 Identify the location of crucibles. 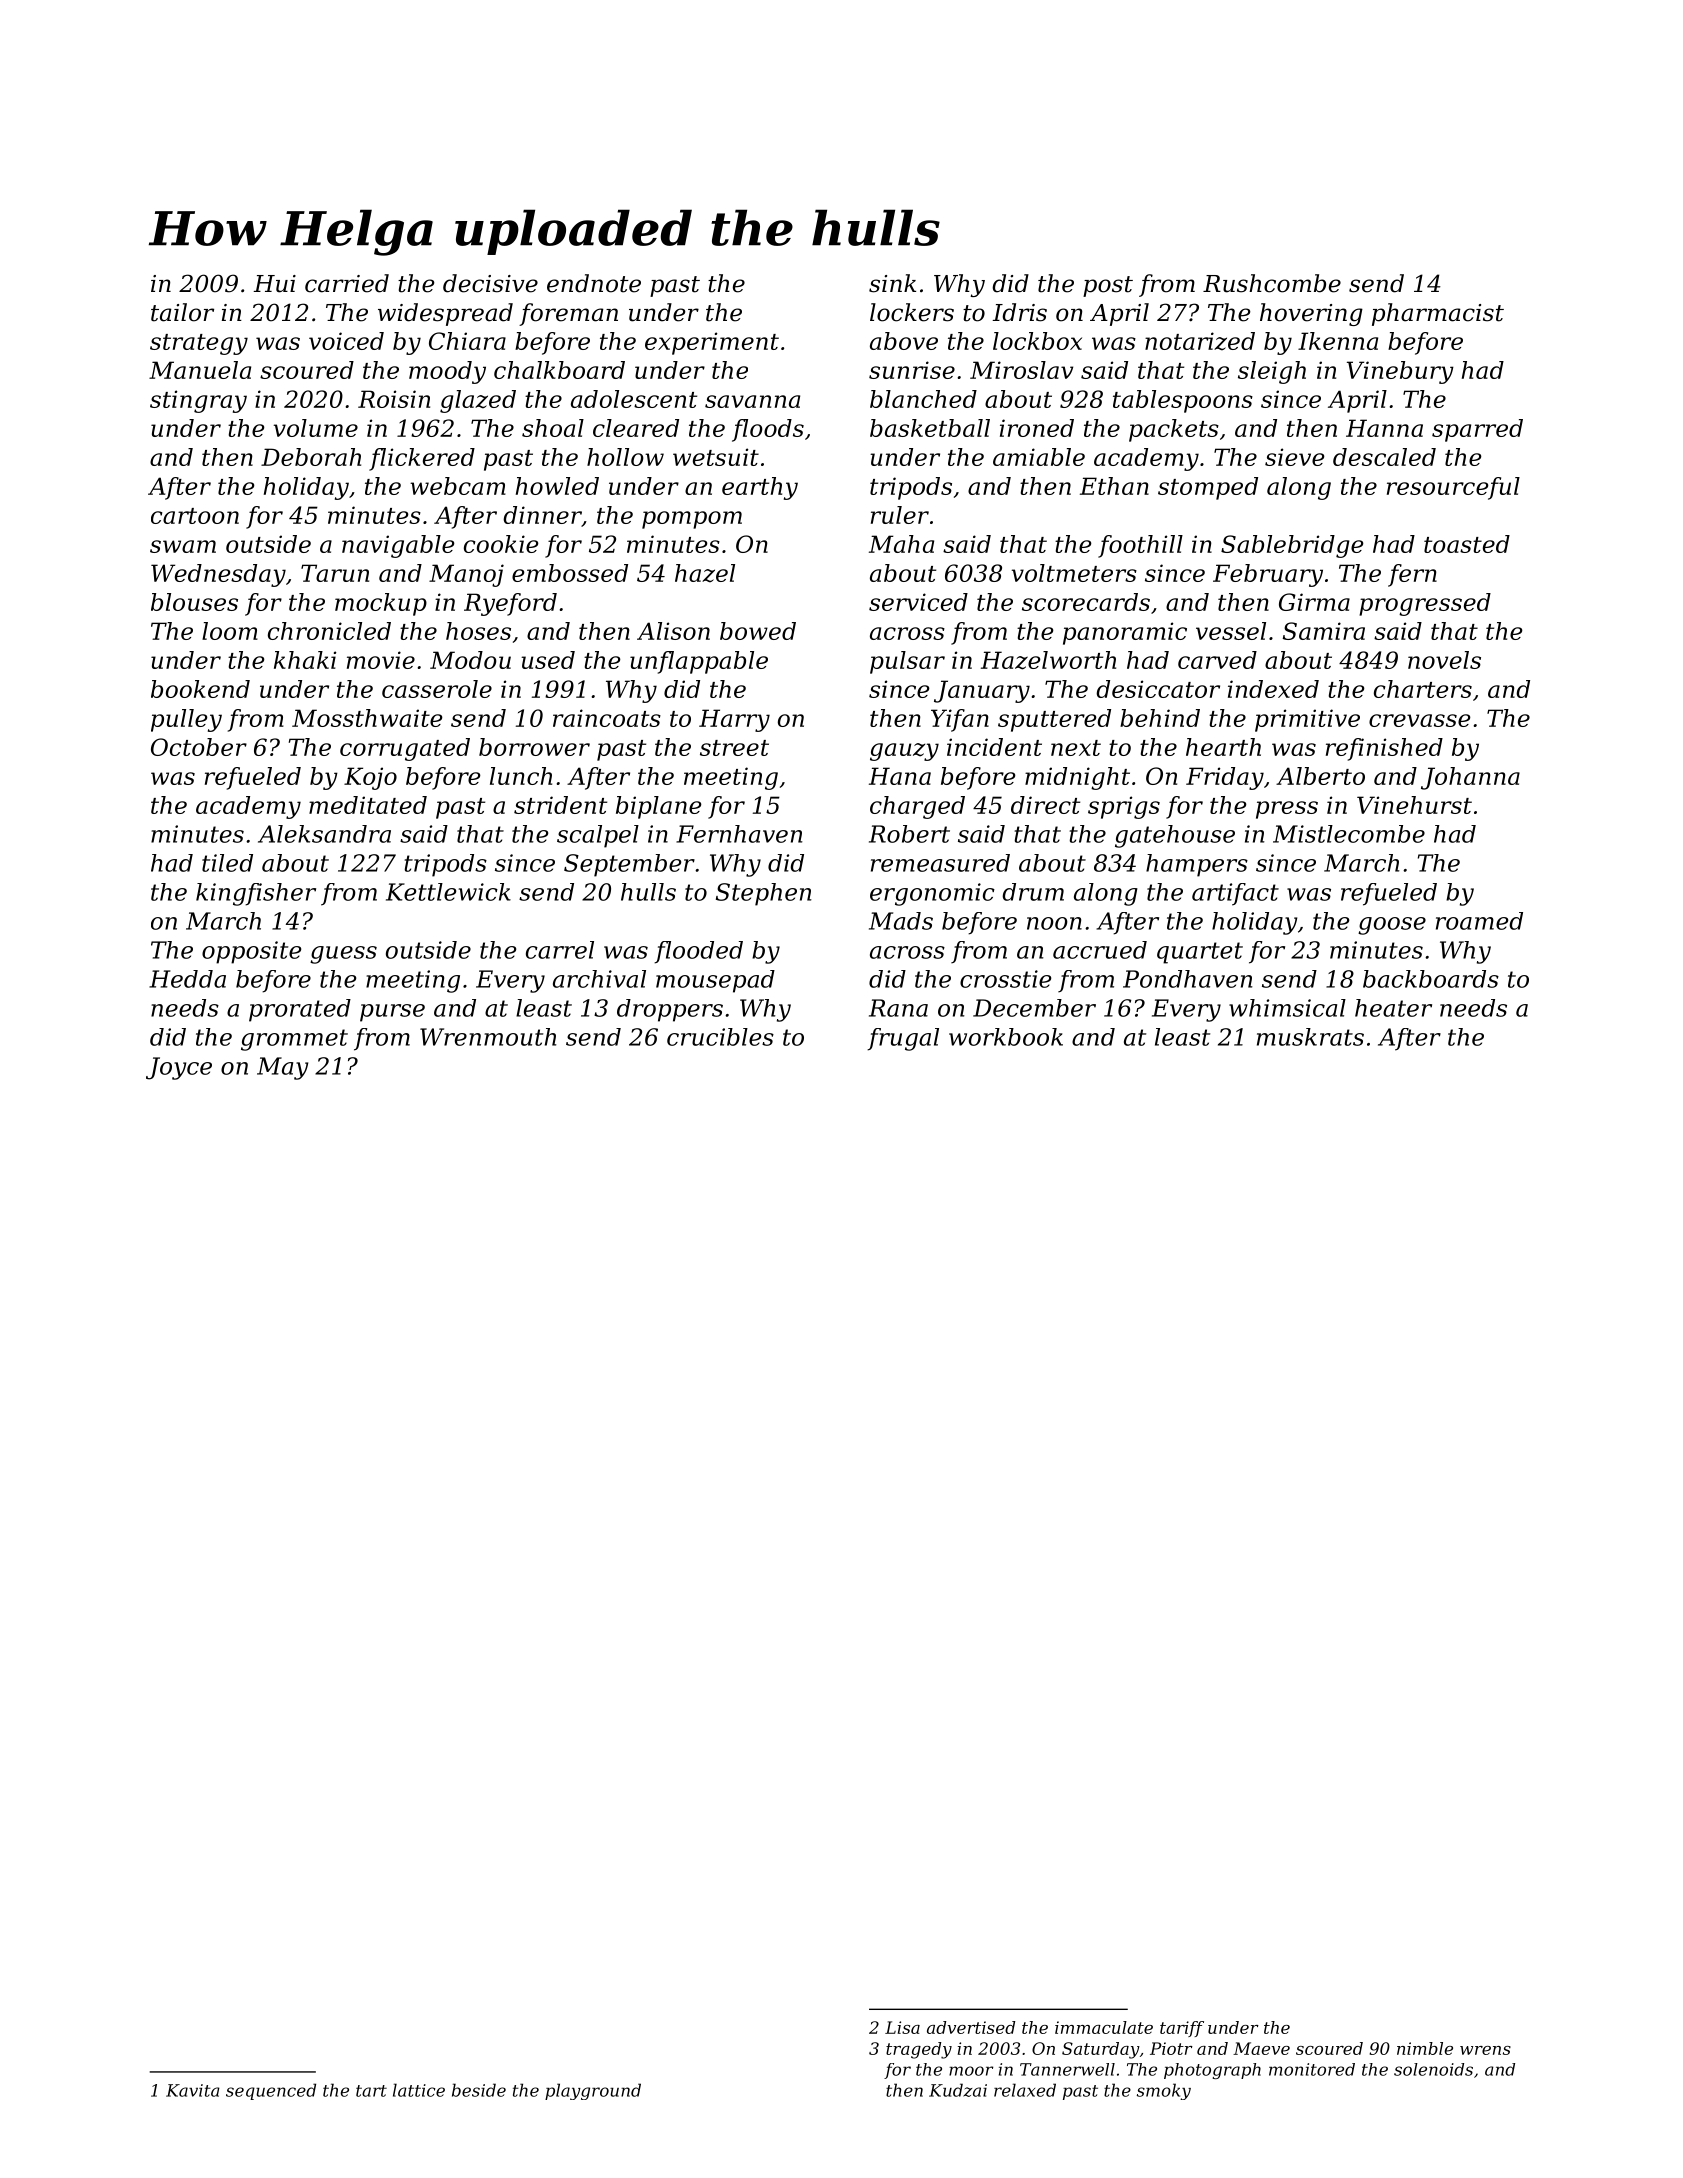
(720, 1037).
